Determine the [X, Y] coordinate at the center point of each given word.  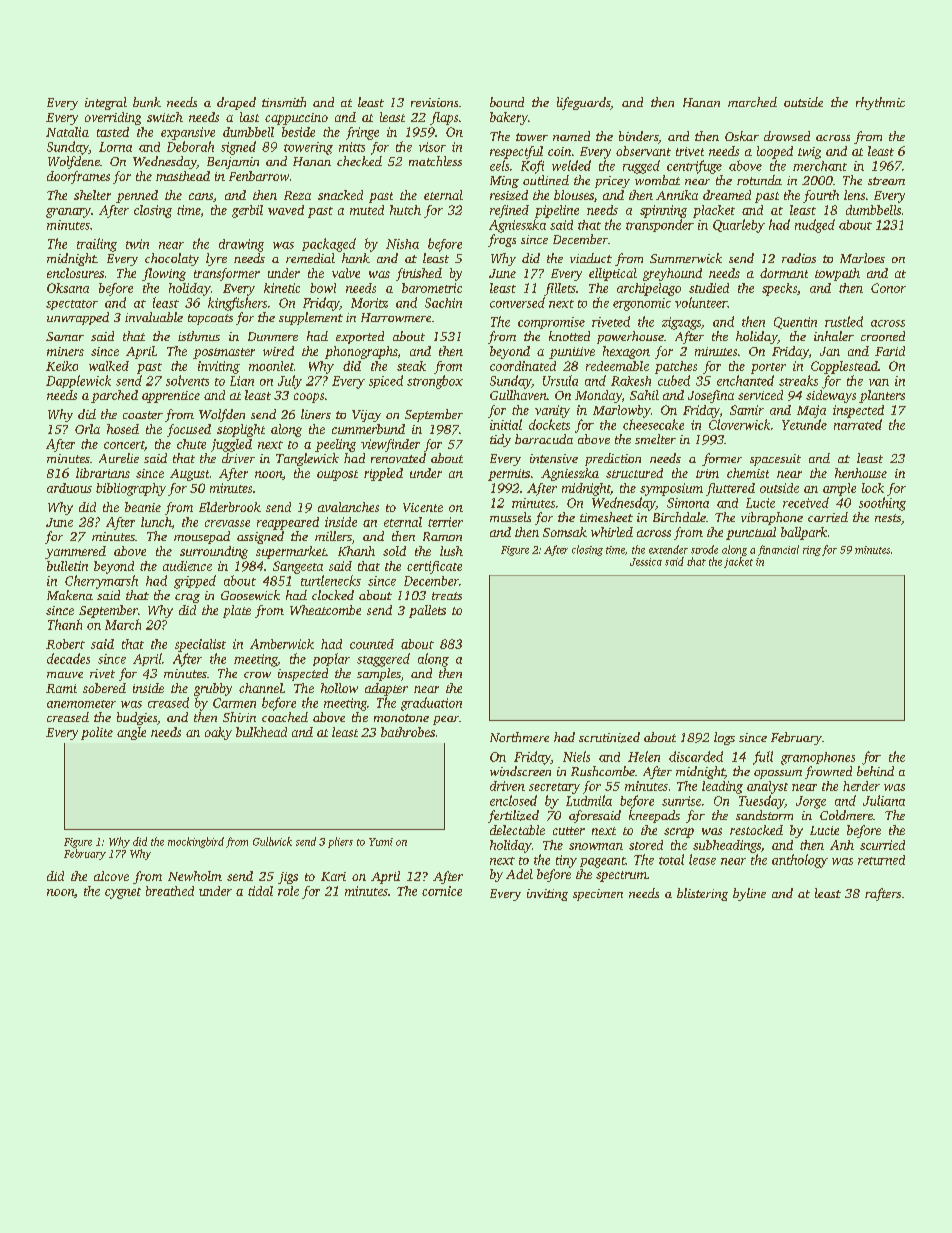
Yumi [381, 842]
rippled [383, 474]
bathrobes [408, 732]
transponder [660, 225]
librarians [103, 473]
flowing [164, 274]
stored [646, 845]
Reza [297, 195]
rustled [844, 321]
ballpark [804, 533]
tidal [260, 891]
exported [360, 337]
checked [359, 161]
